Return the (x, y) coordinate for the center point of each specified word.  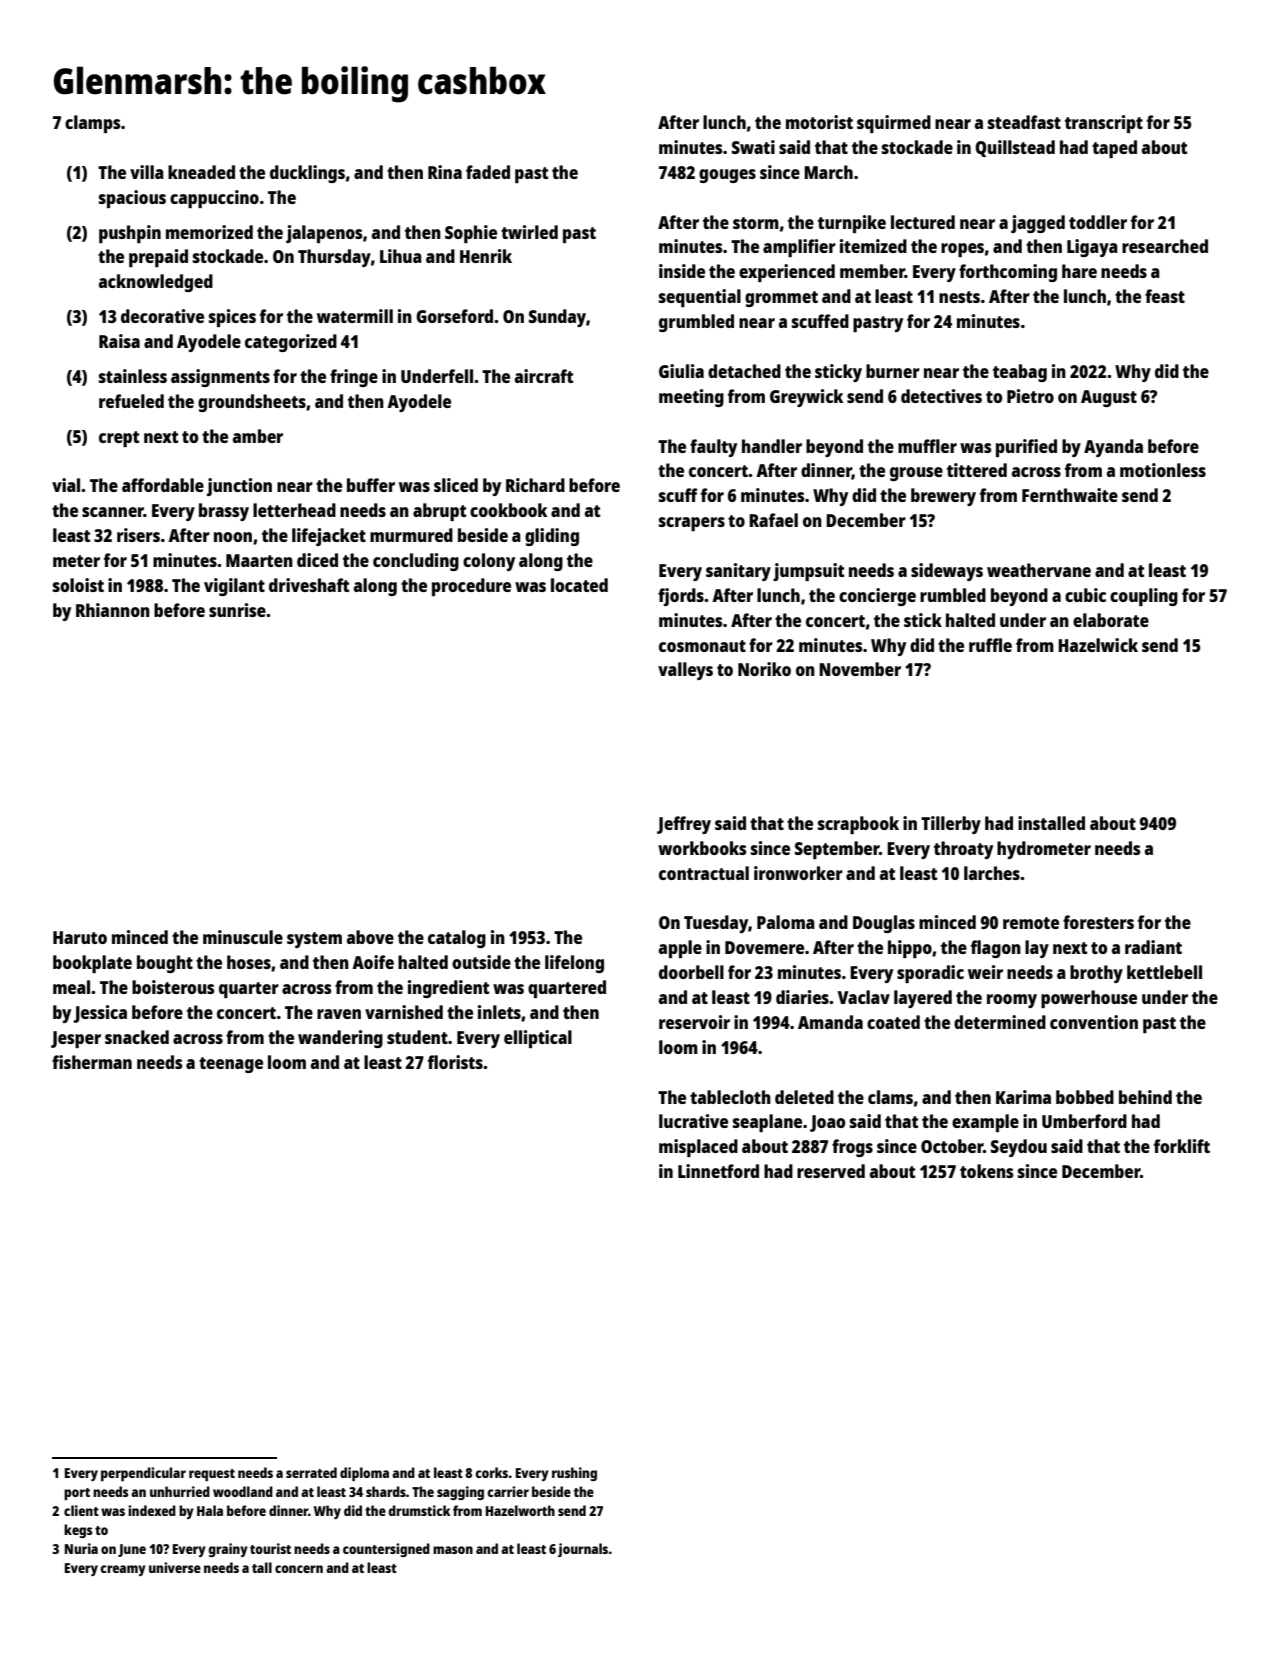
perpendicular (143, 1474)
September (837, 850)
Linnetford (718, 1171)
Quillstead (1015, 148)
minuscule (243, 937)
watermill (355, 316)
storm (756, 223)
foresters (1098, 922)
